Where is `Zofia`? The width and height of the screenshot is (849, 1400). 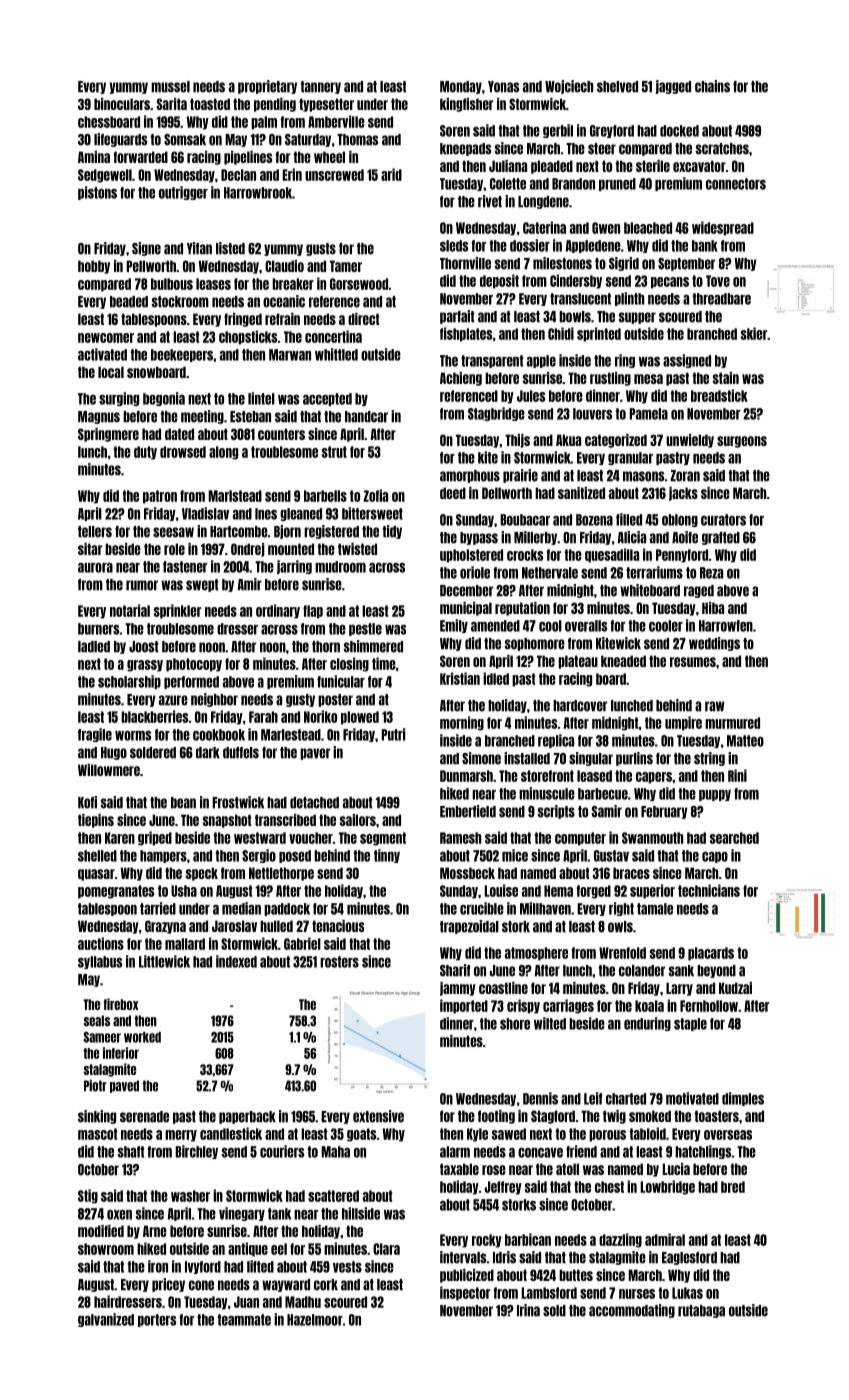 Zofia is located at coordinates (375, 495).
